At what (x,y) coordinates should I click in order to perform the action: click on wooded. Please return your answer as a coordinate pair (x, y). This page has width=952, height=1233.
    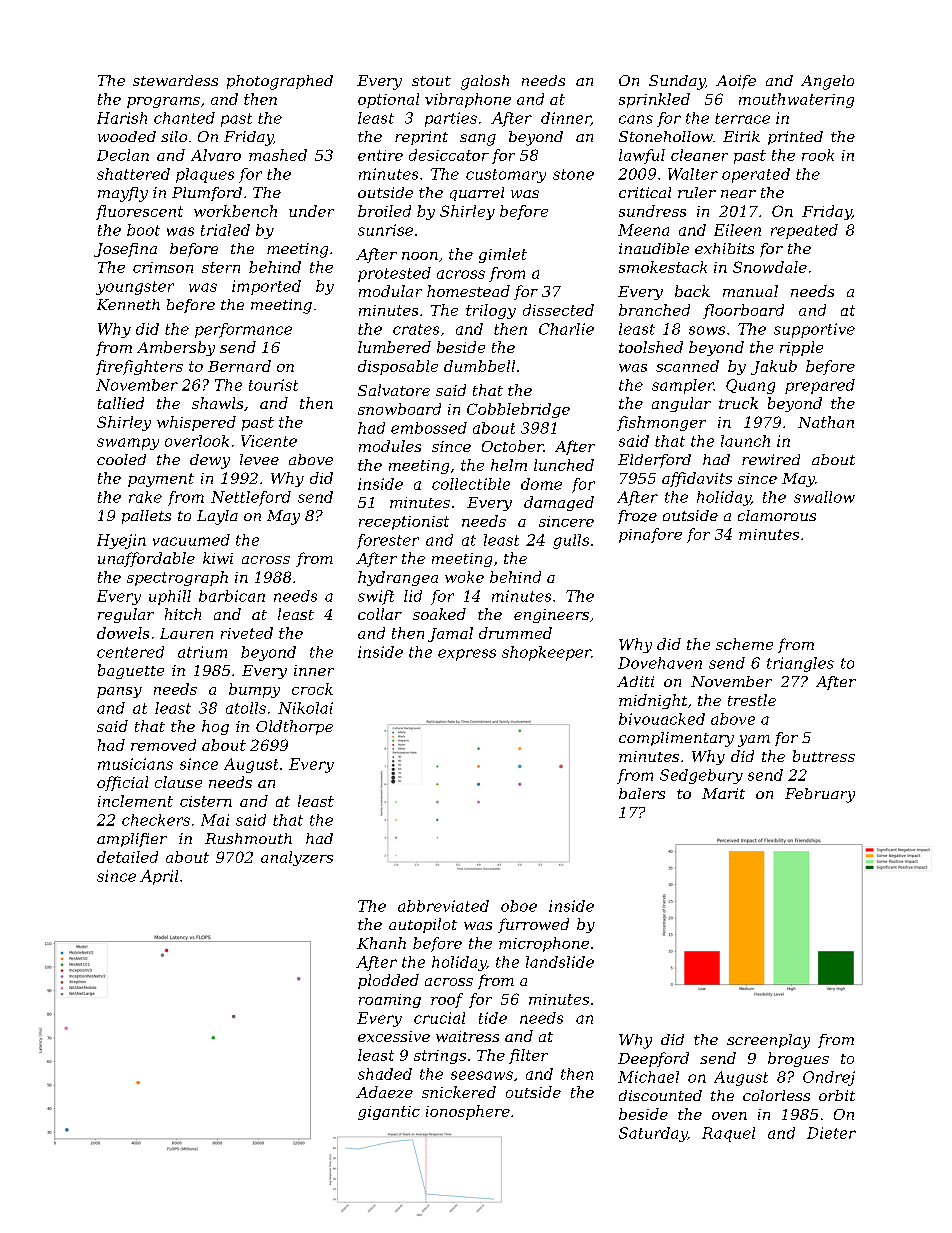
    Looking at the image, I should click on (127, 136).
